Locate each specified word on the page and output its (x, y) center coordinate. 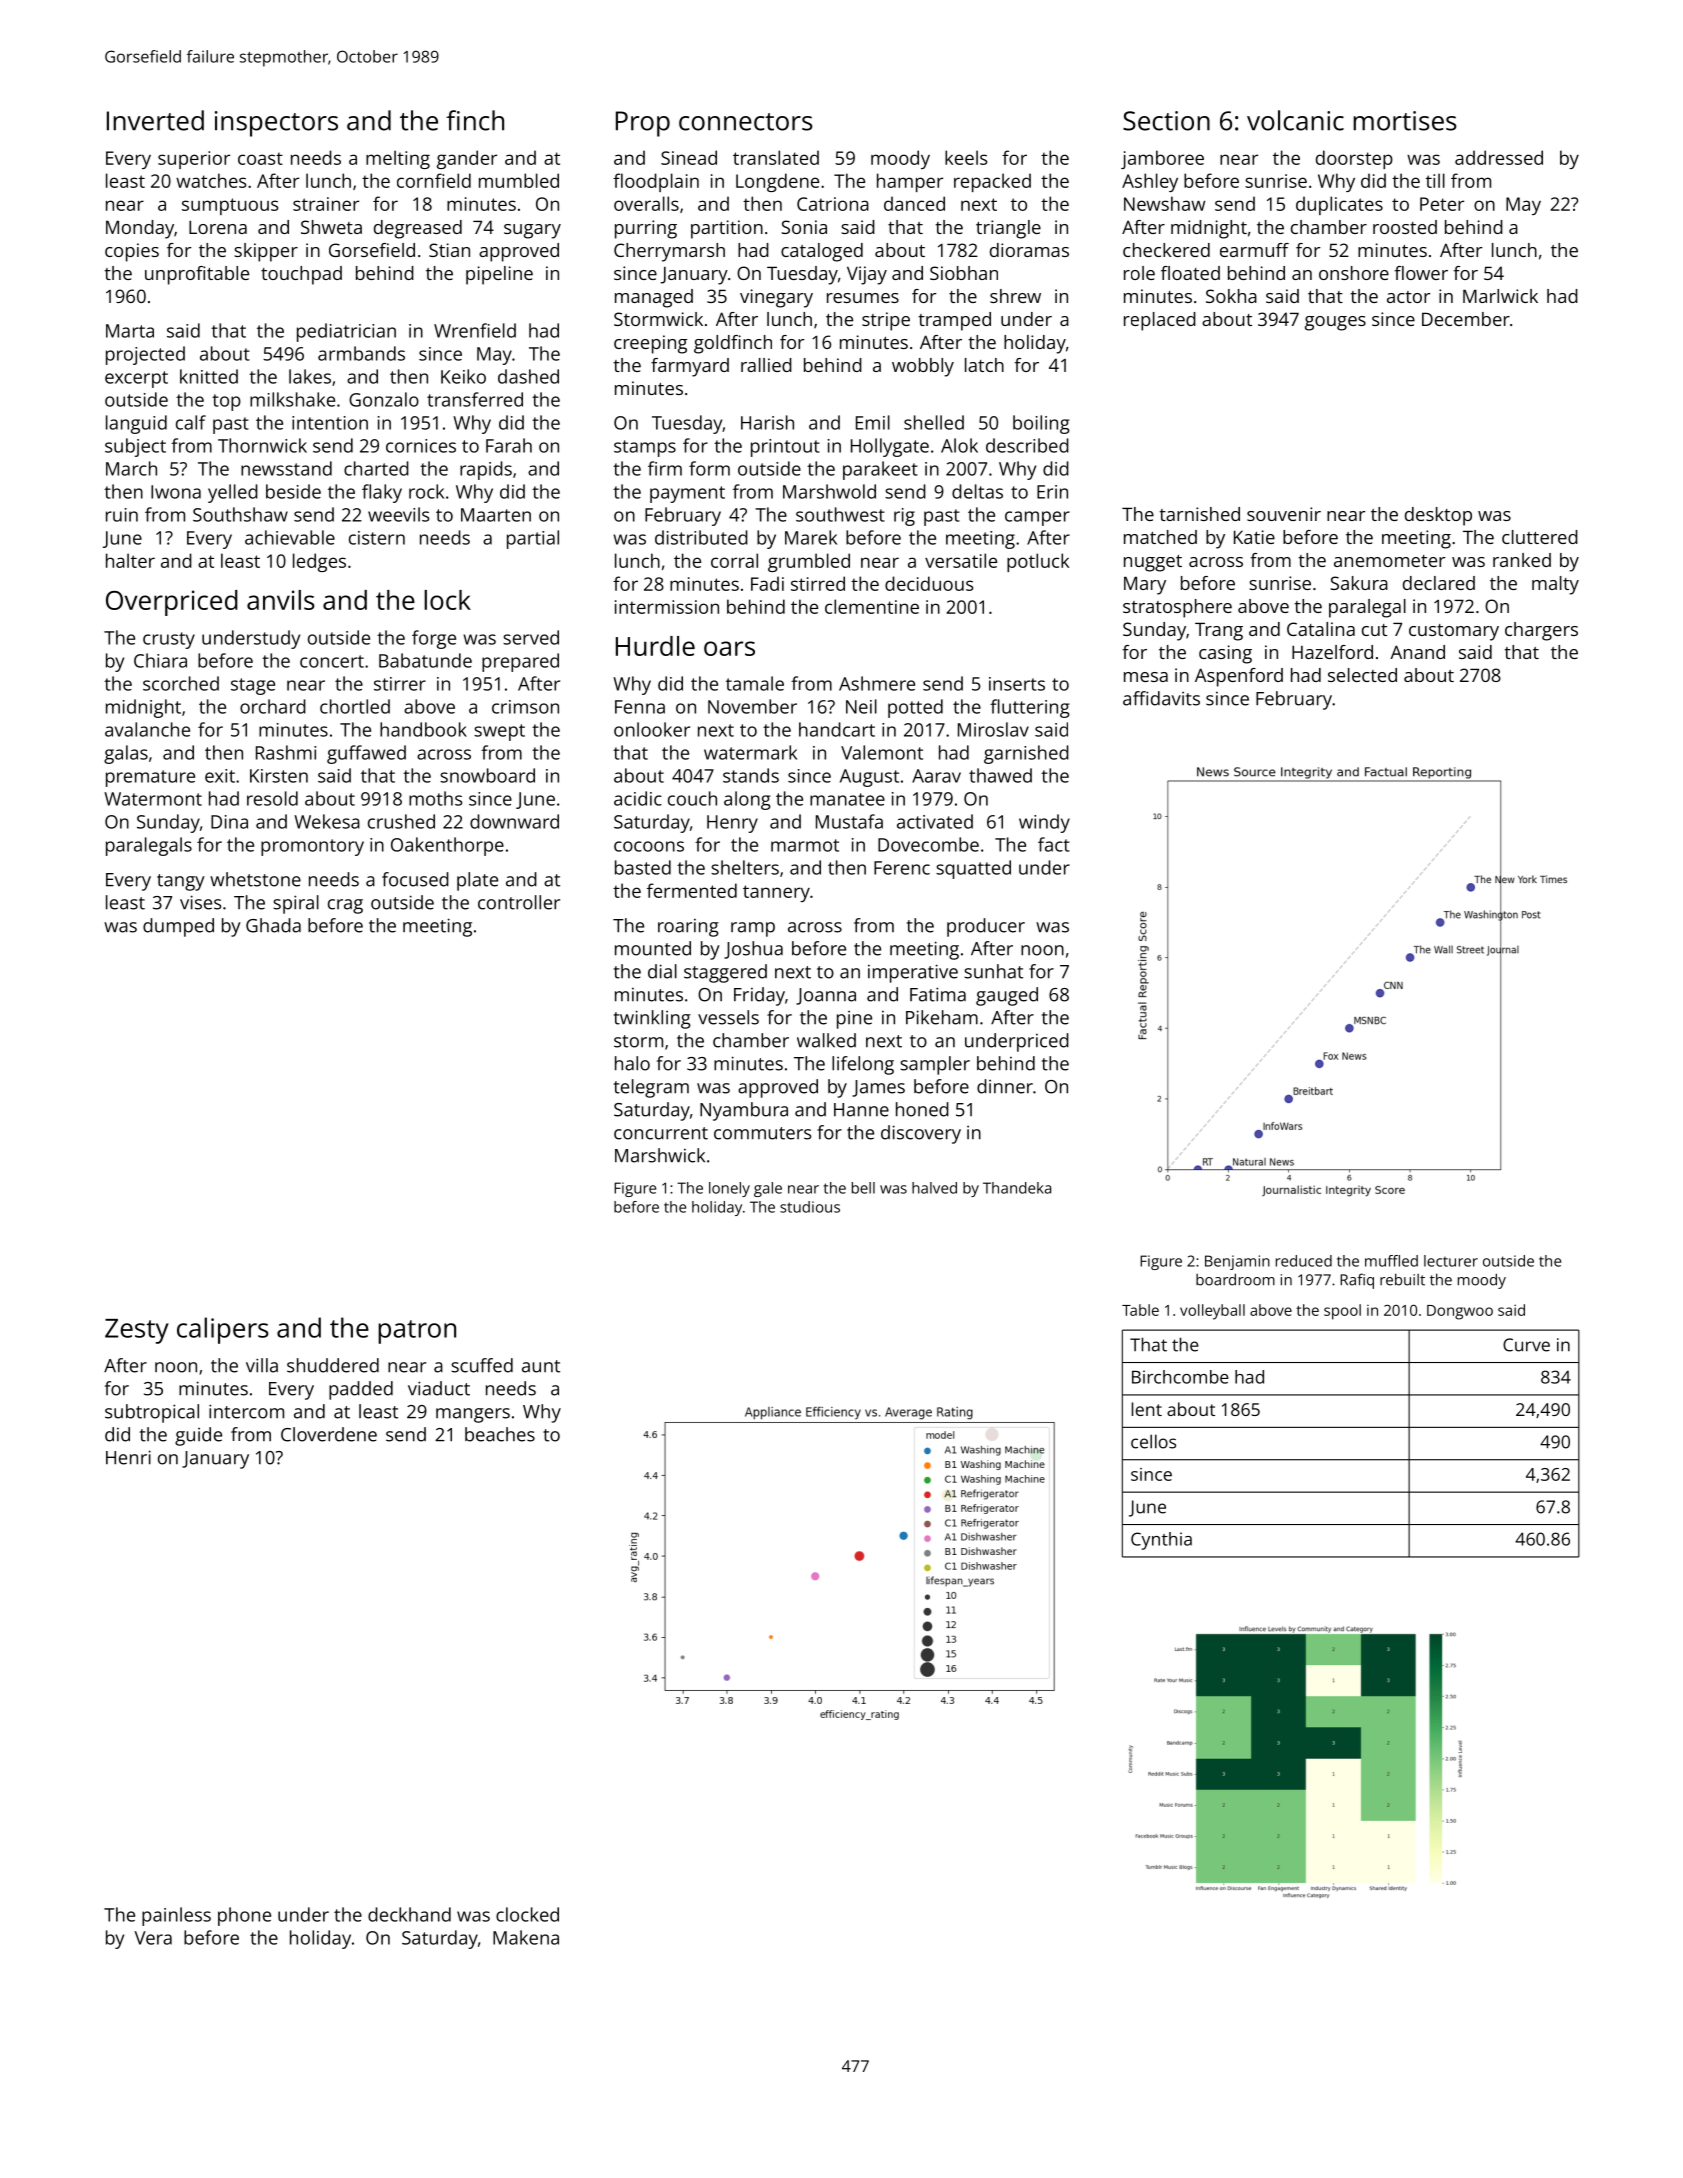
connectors (746, 122)
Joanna (826, 996)
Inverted (155, 120)
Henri (128, 1457)
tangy (181, 882)
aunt (541, 1366)
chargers (1541, 631)
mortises (1405, 121)
